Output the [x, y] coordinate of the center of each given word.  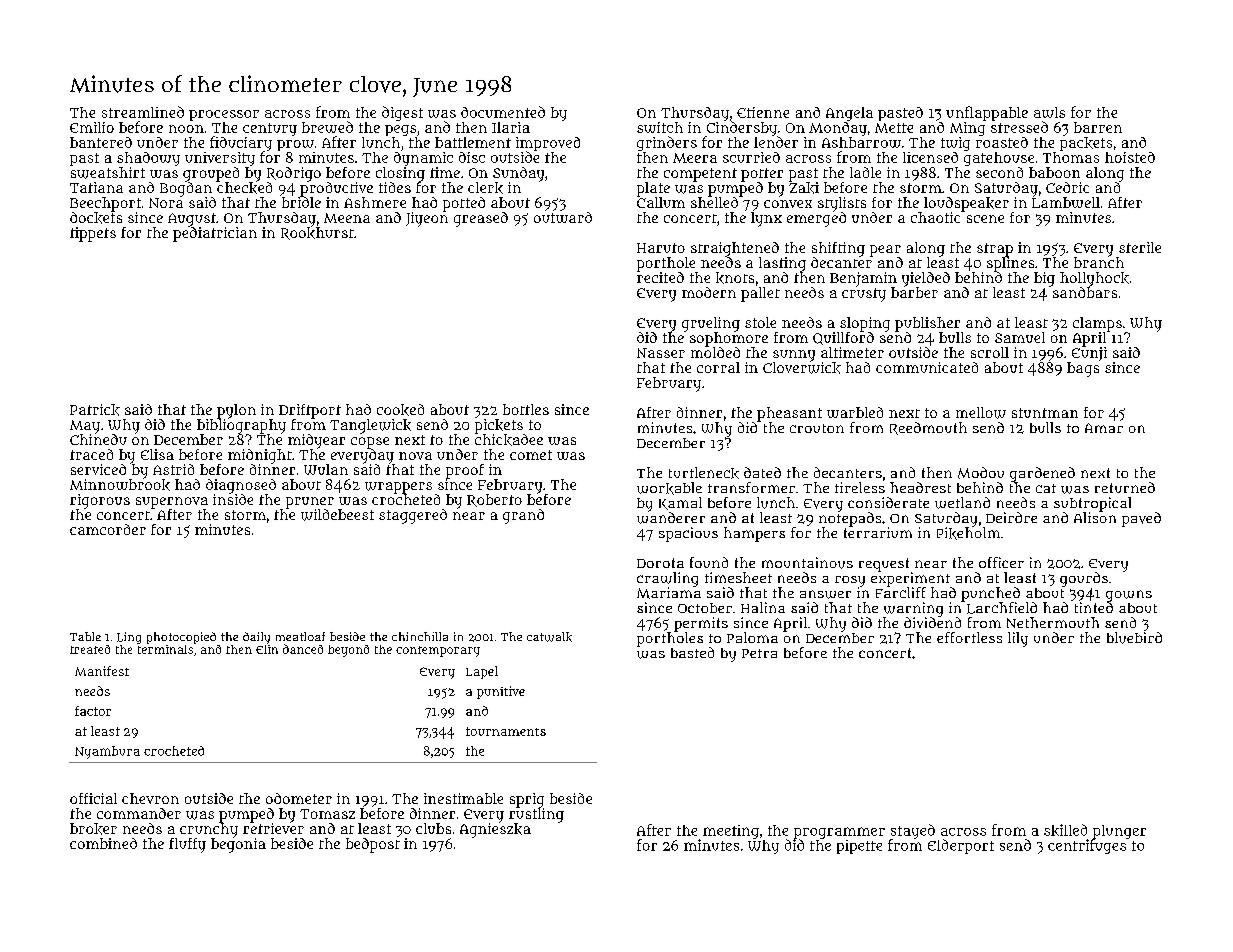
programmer [839, 833]
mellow [981, 413]
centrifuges [1087, 846]
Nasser [661, 353]
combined [103, 843]
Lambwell [1066, 202]
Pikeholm [968, 533]
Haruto [661, 248]
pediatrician [215, 234]
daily [256, 638]
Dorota [660, 563]
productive [336, 189]
